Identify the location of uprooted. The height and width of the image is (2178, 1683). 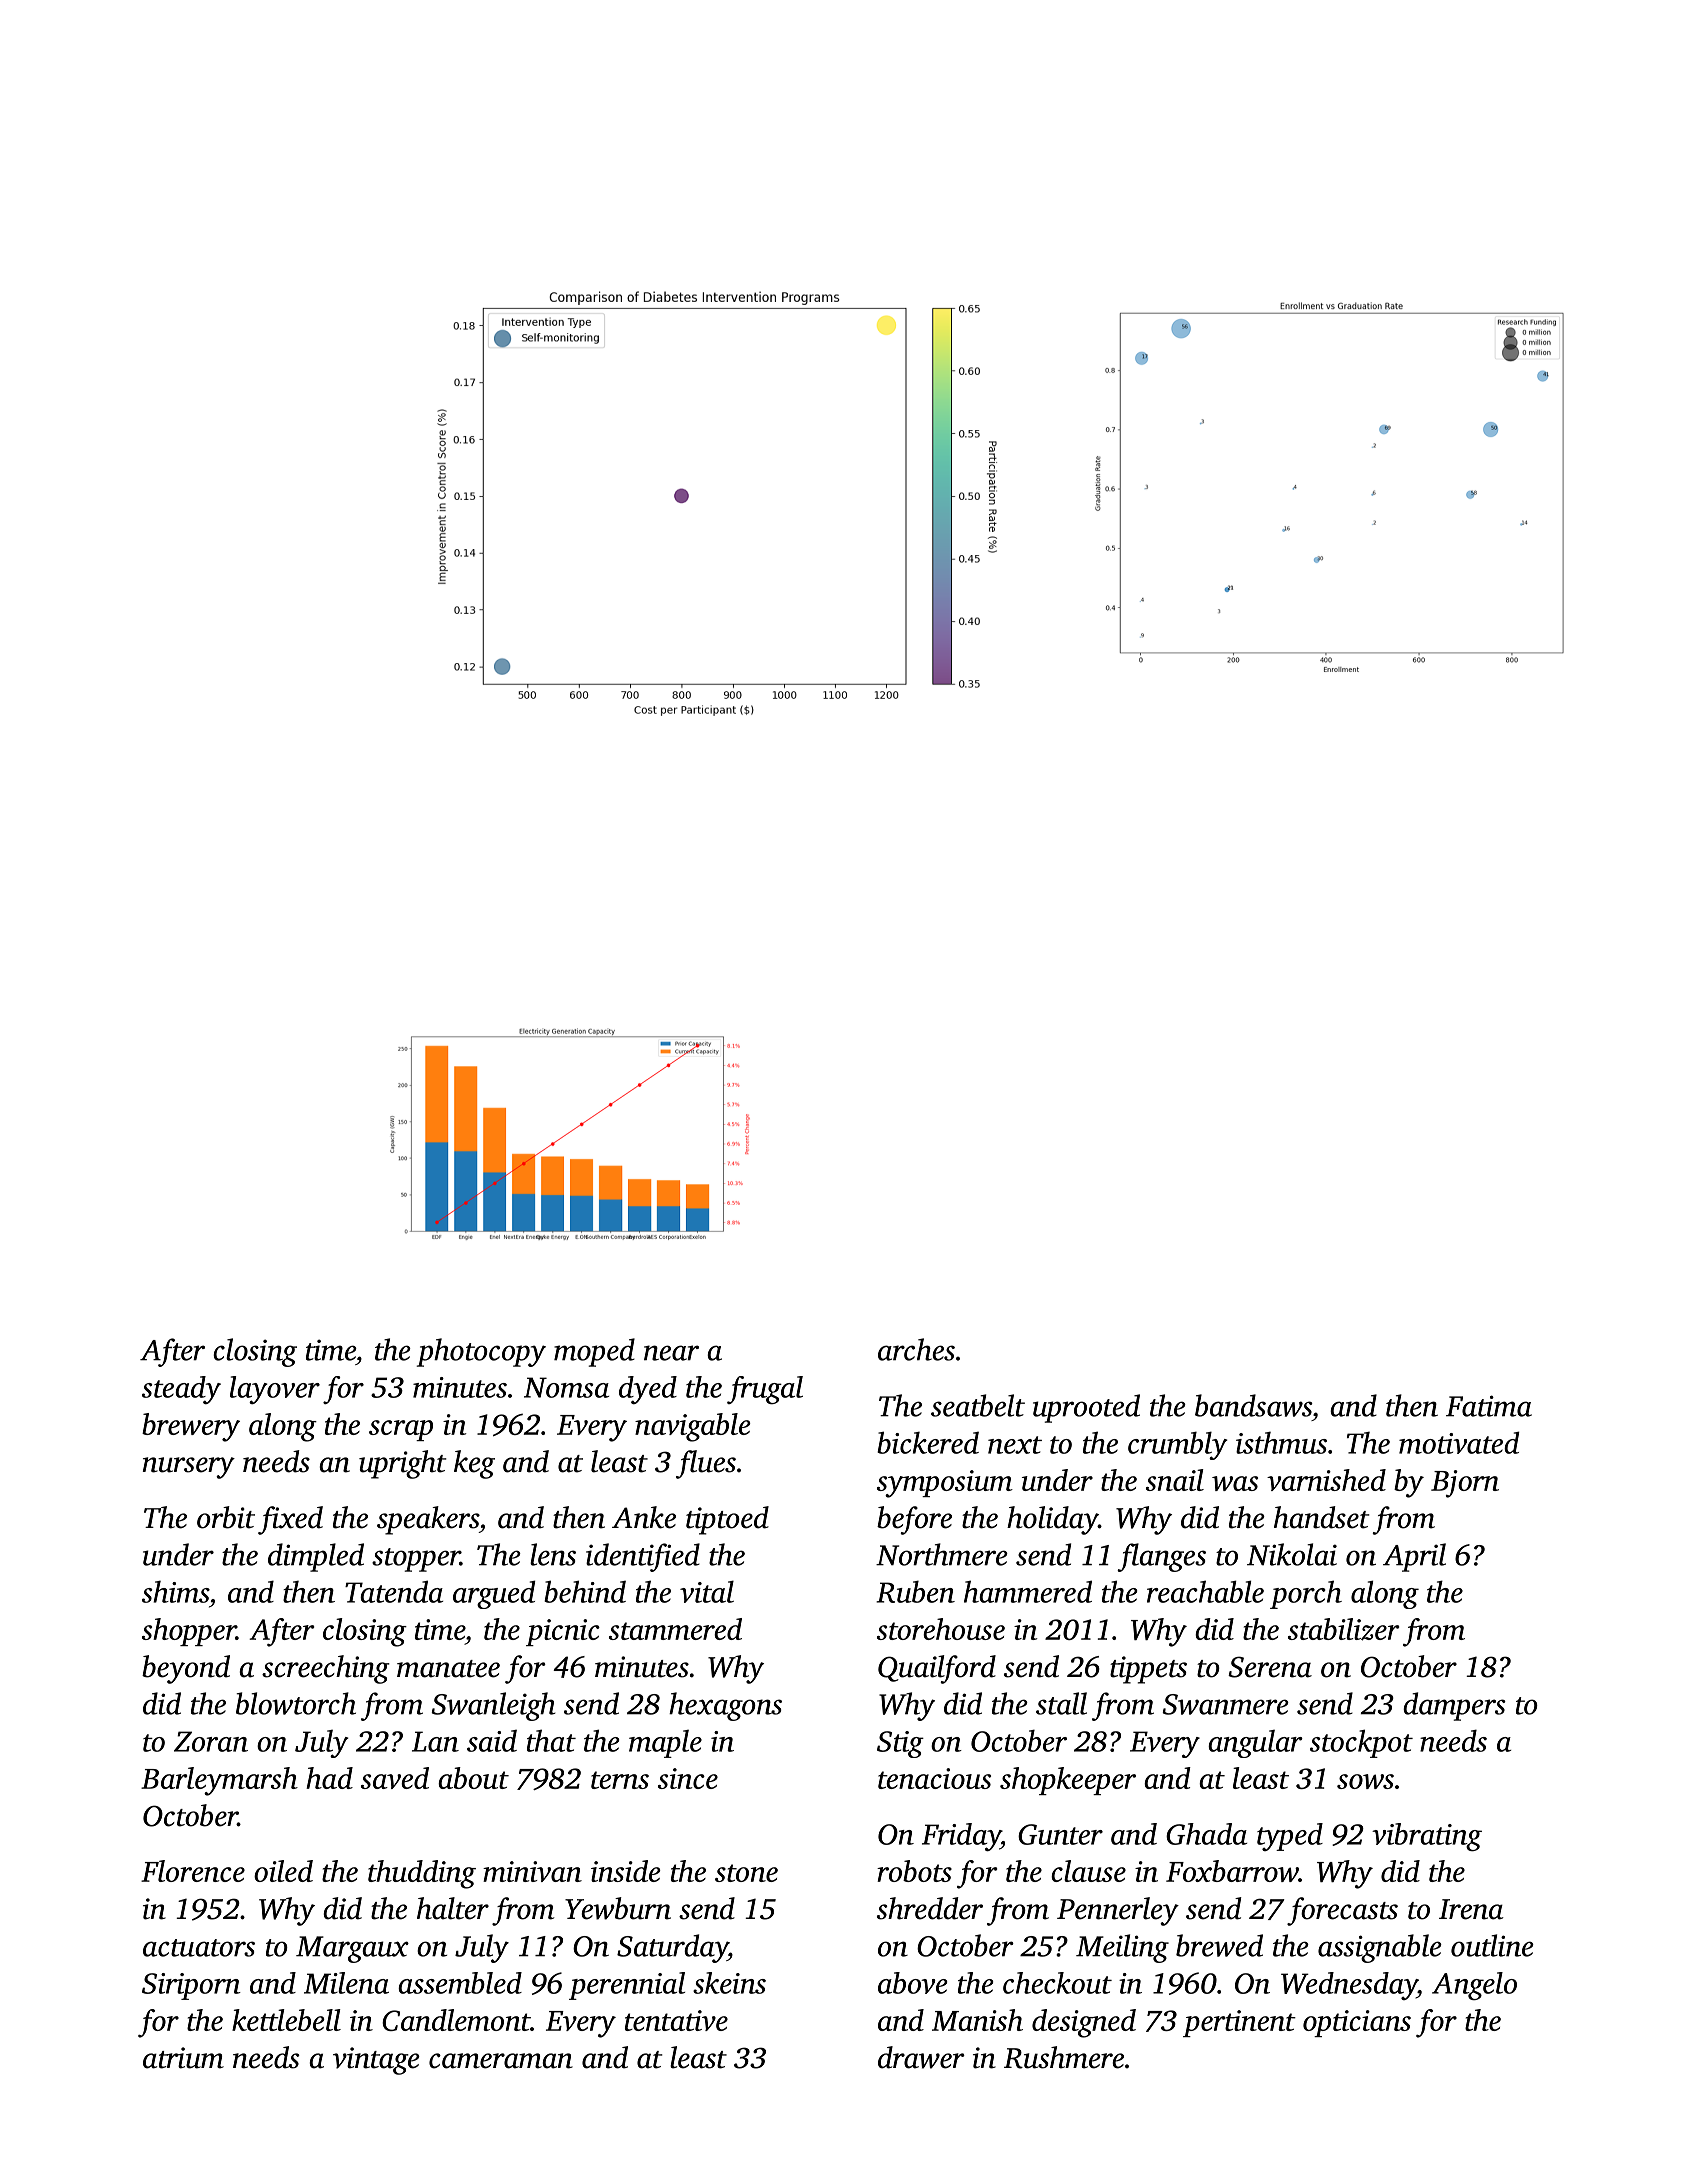
(1086, 1408).
